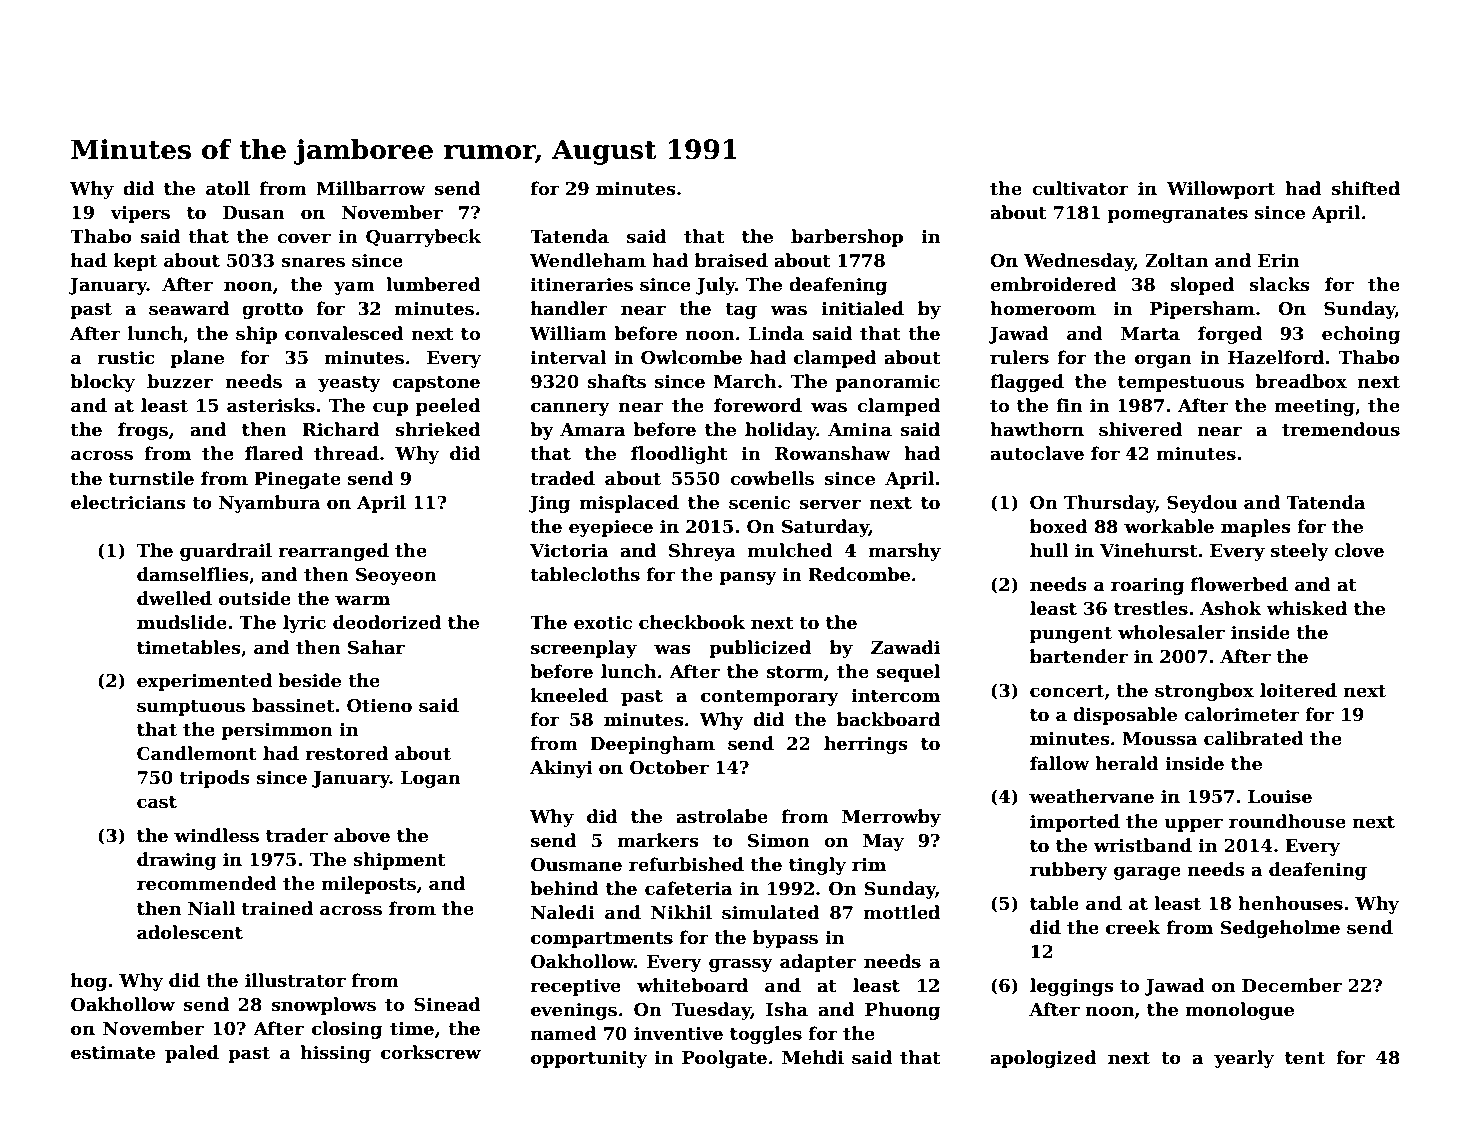 This page has width=1471, height=1136. What do you see at coordinates (859, 574) in the page?
I see `Redcombe` at bounding box center [859, 574].
